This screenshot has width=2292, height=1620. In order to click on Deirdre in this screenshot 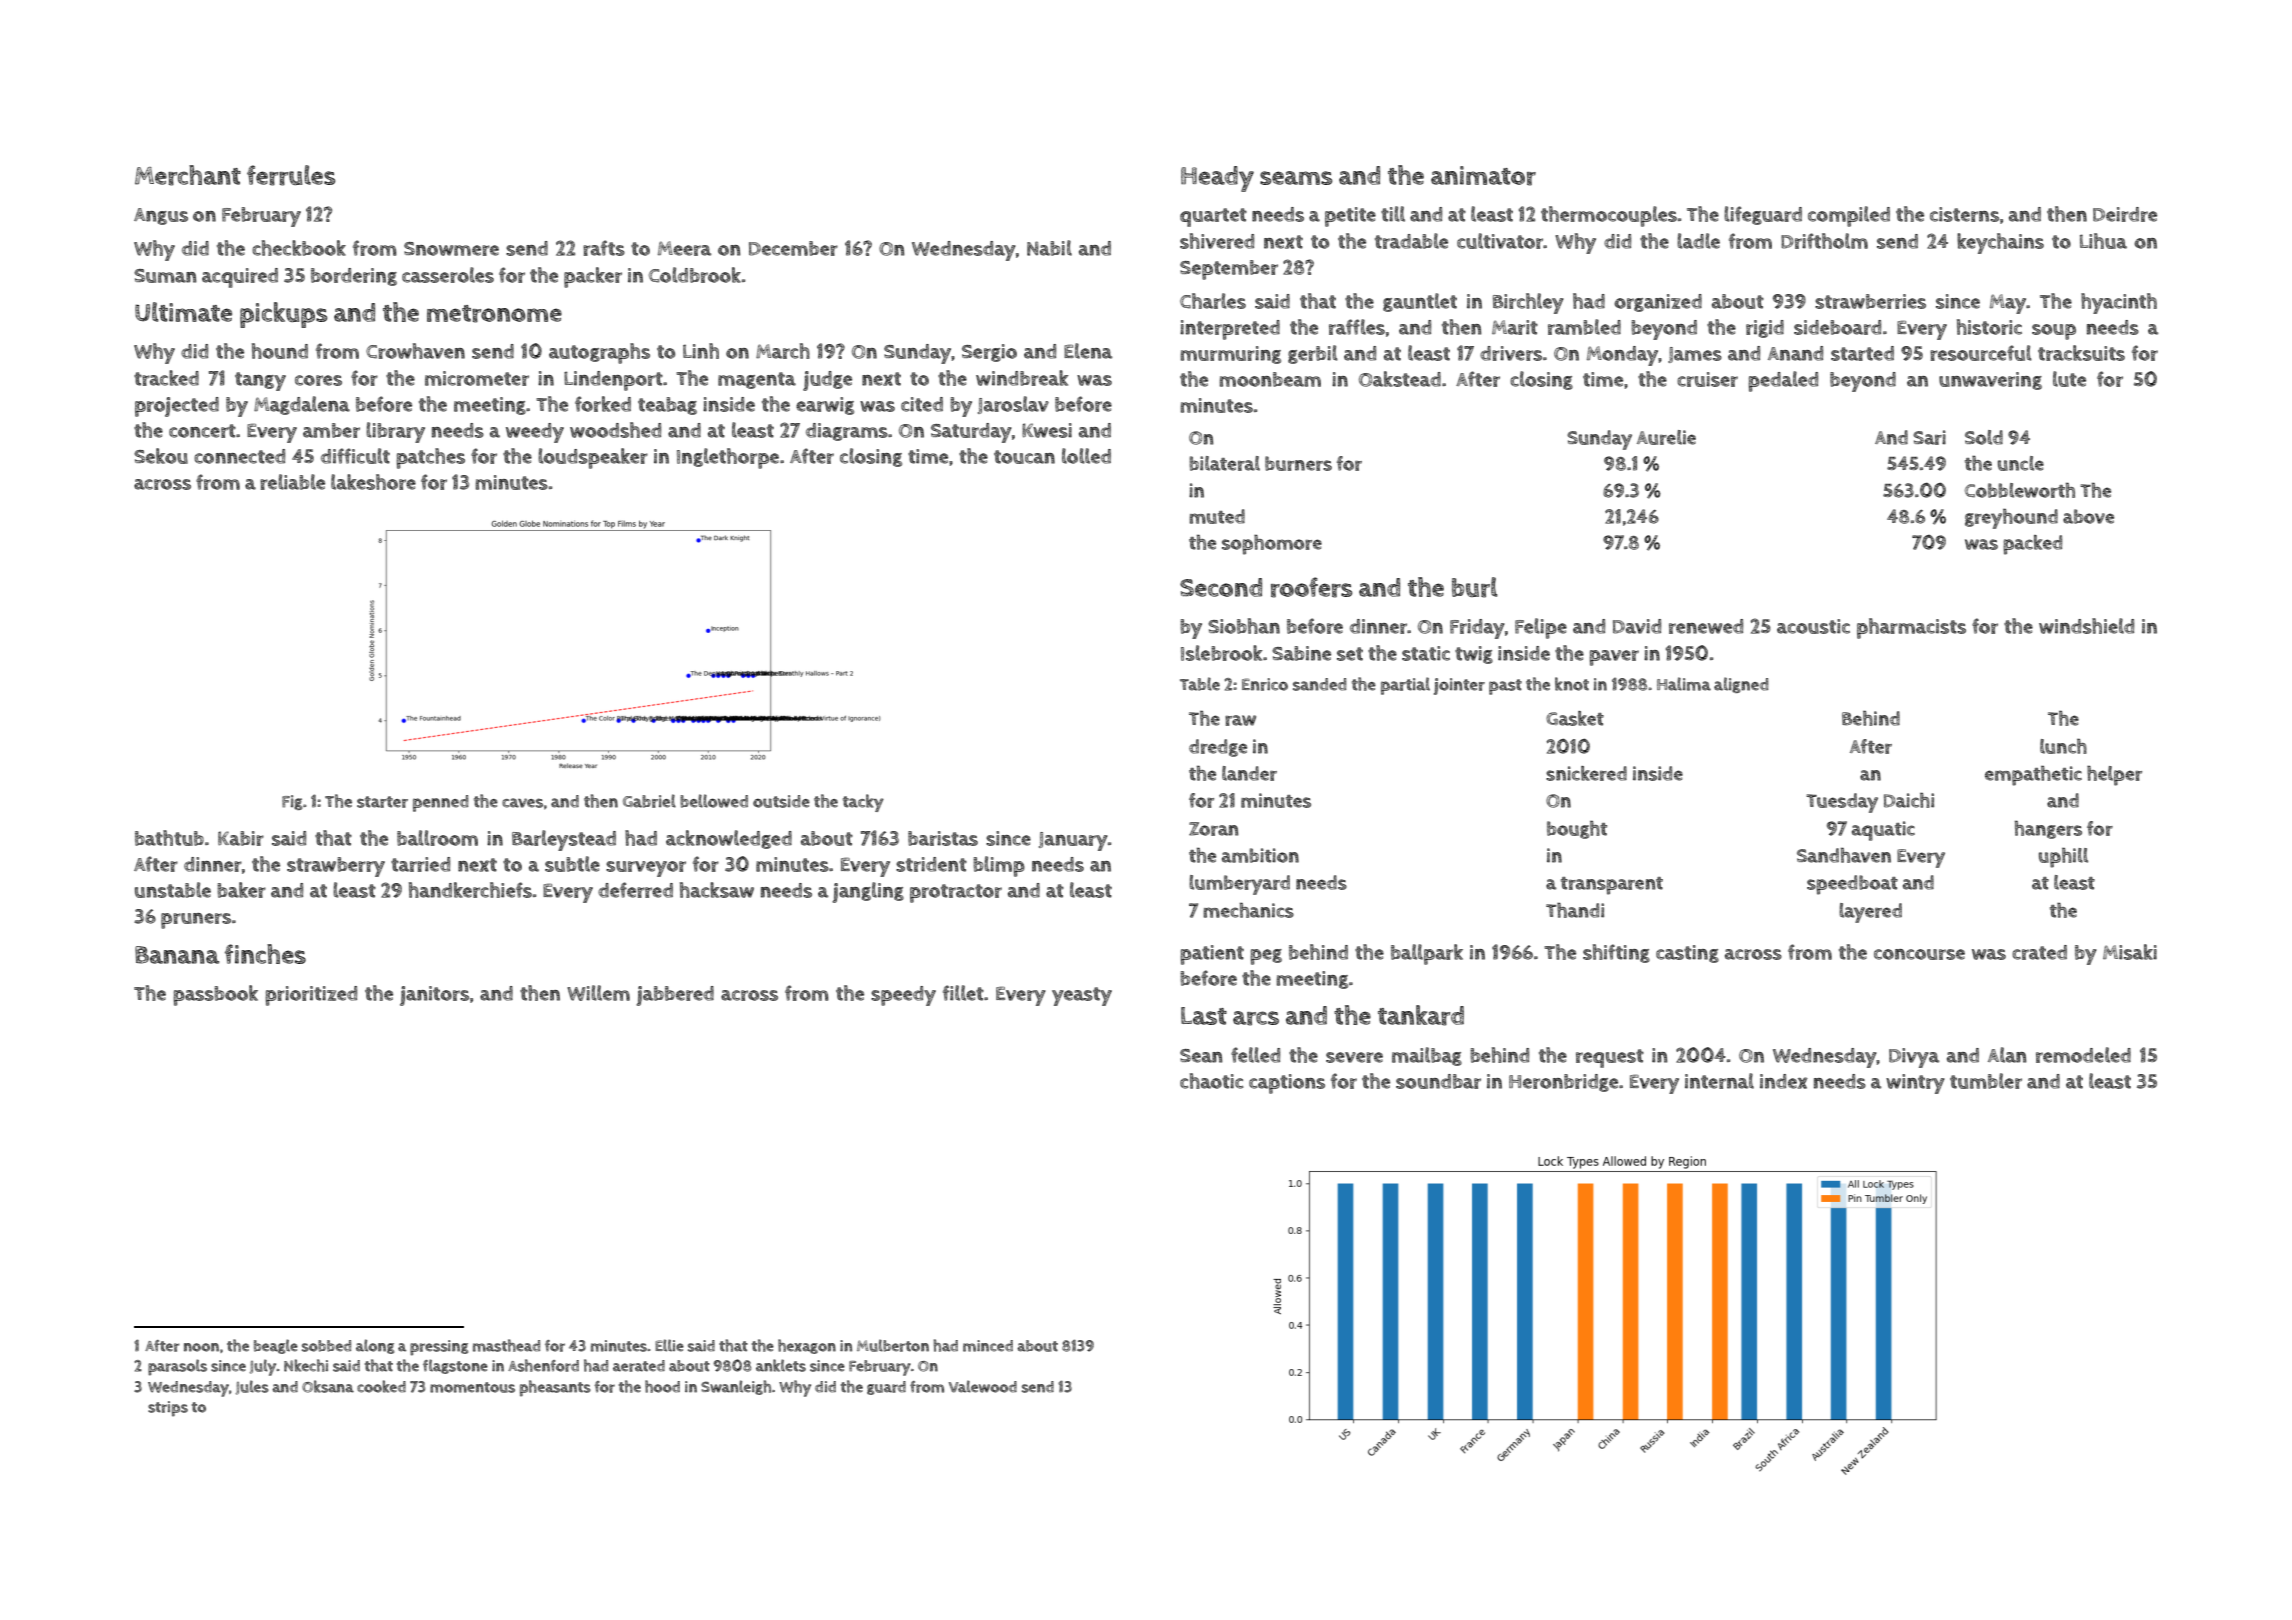, I will do `click(2125, 214)`.
